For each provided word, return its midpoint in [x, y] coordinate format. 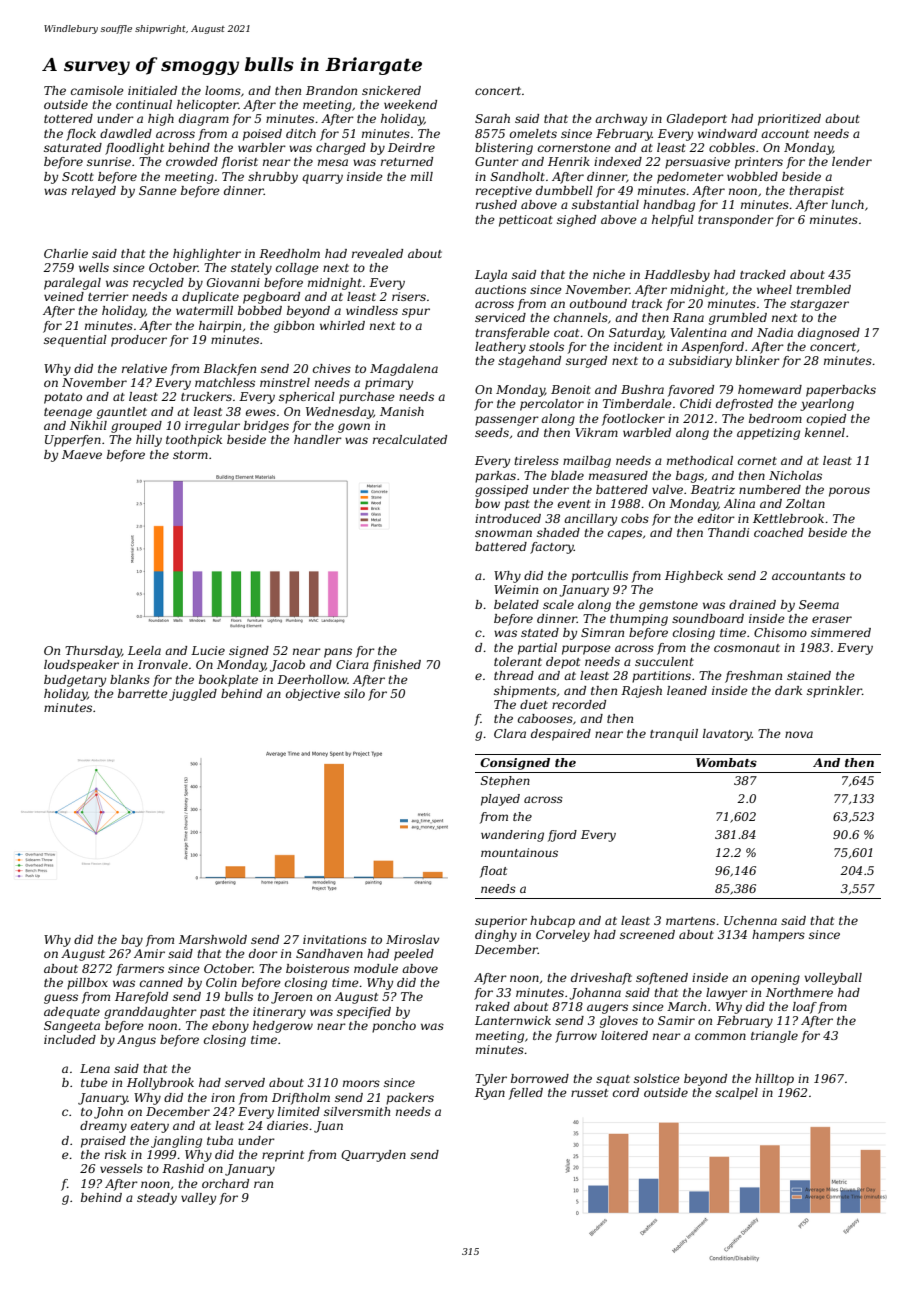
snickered [391, 90]
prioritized [789, 120]
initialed [152, 90]
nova [799, 734]
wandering [512, 836]
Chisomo [780, 632]
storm [190, 455]
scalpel [736, 1094]
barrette [143, 693]
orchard [225, 1183]
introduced [508, 518]
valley [198, 1199]
